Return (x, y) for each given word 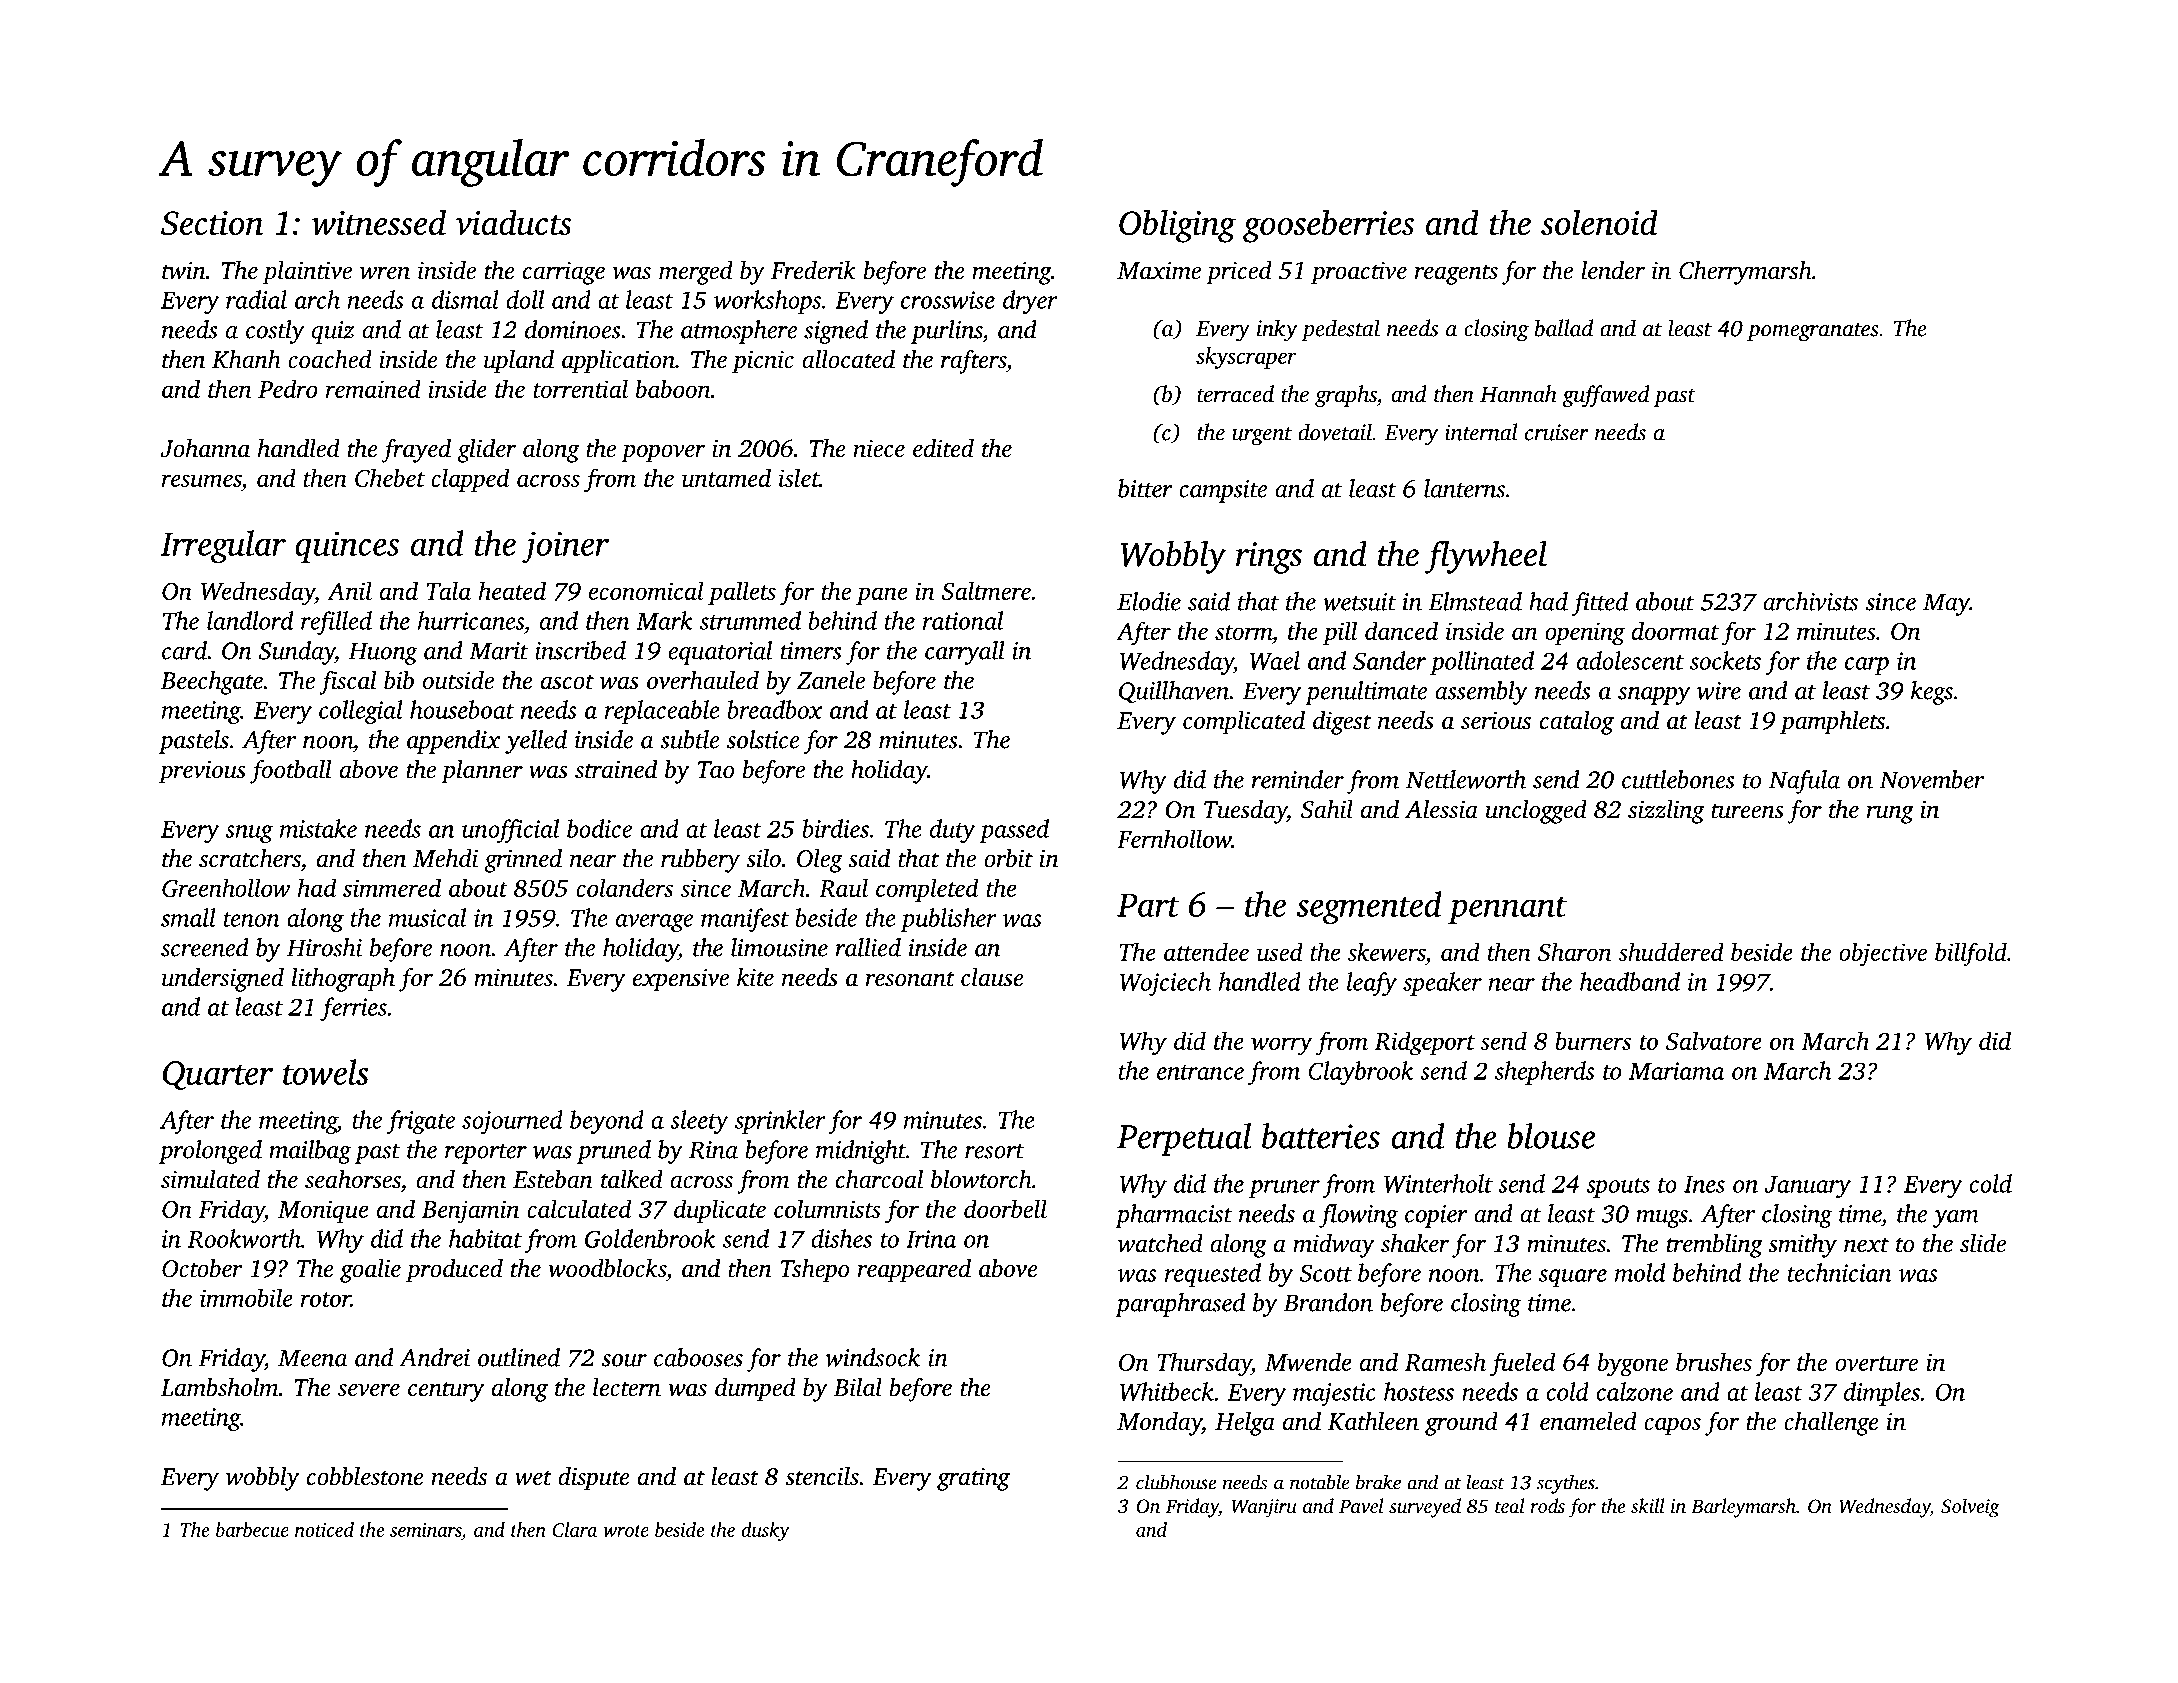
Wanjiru (1264, 1508)
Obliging (1177, 226)
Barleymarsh (1743, 1508)
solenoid (1599, 222)
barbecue (252, 1529)
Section (212, 223)
